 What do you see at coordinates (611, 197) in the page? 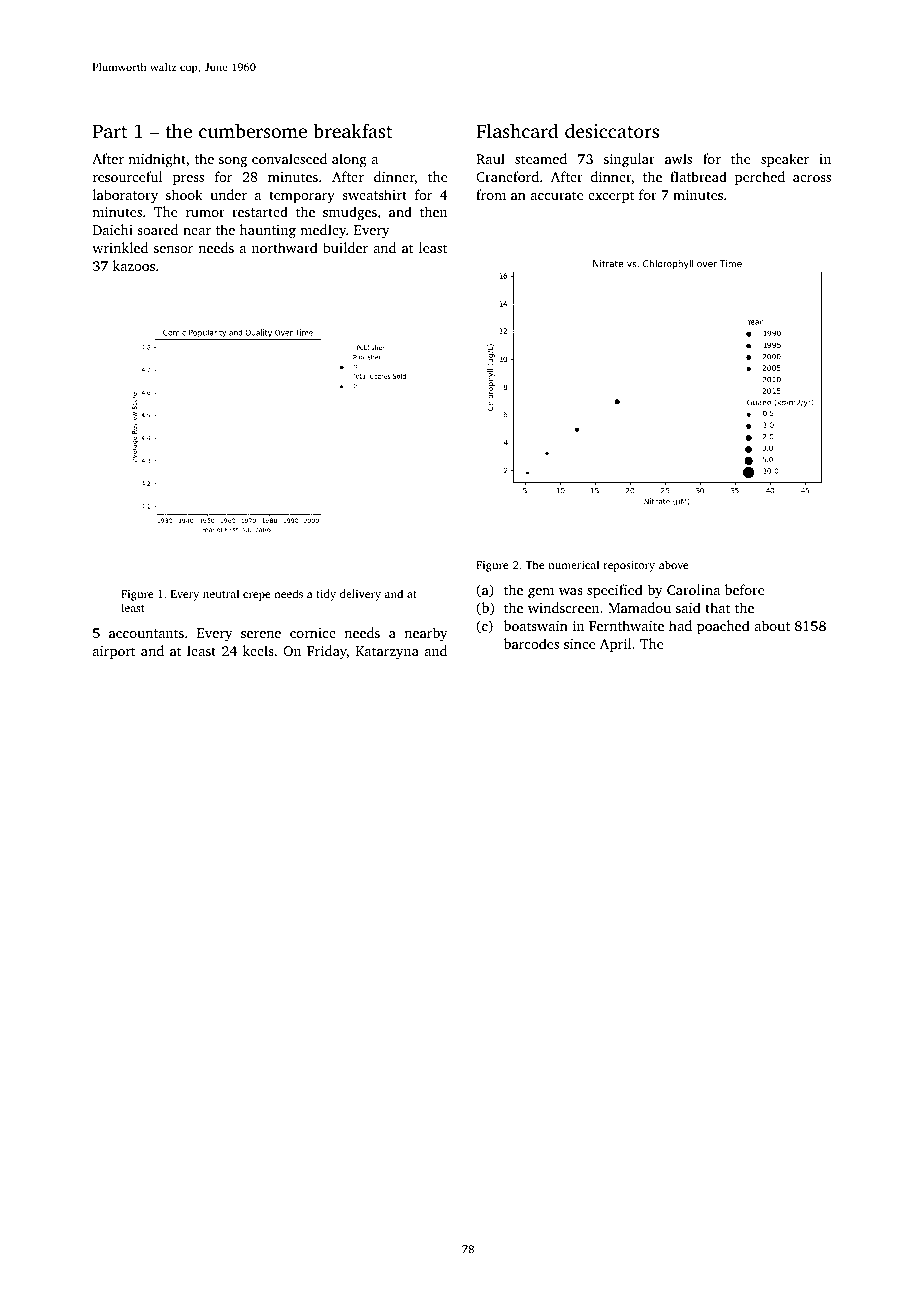
I see `excerpt` at bounding box center [611, 197].
